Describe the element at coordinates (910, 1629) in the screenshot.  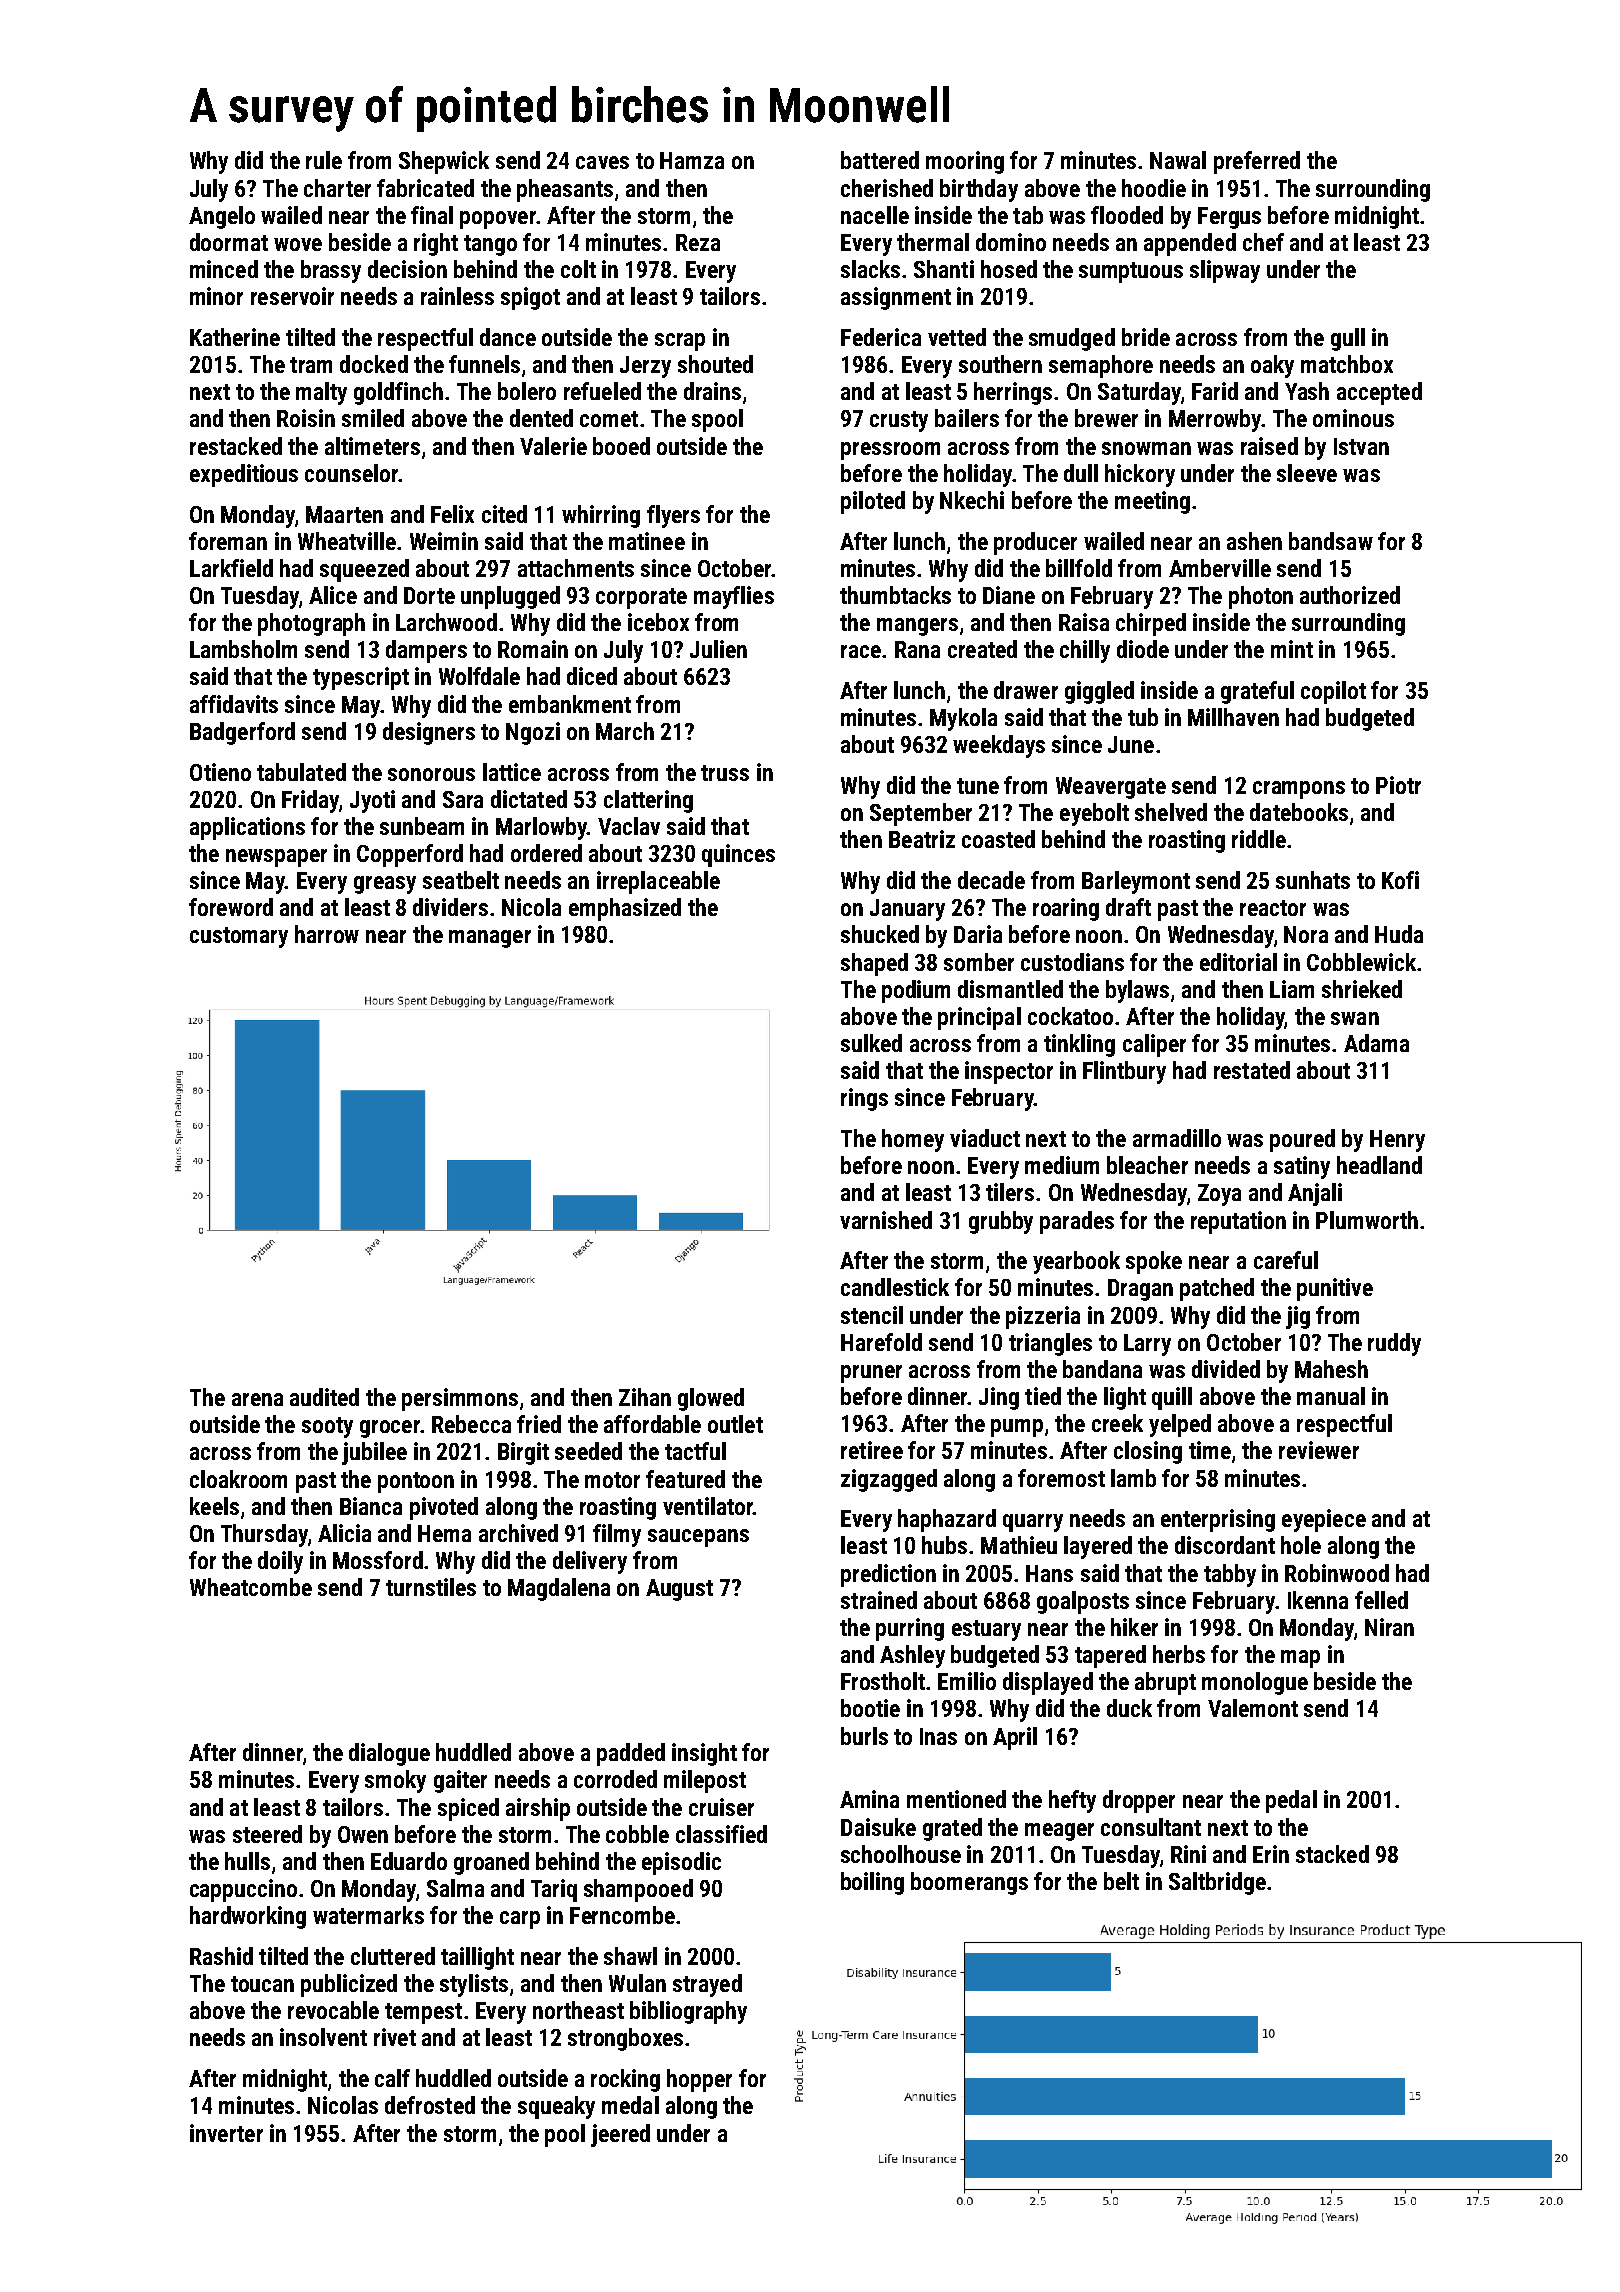
I see `purring` at that location.
